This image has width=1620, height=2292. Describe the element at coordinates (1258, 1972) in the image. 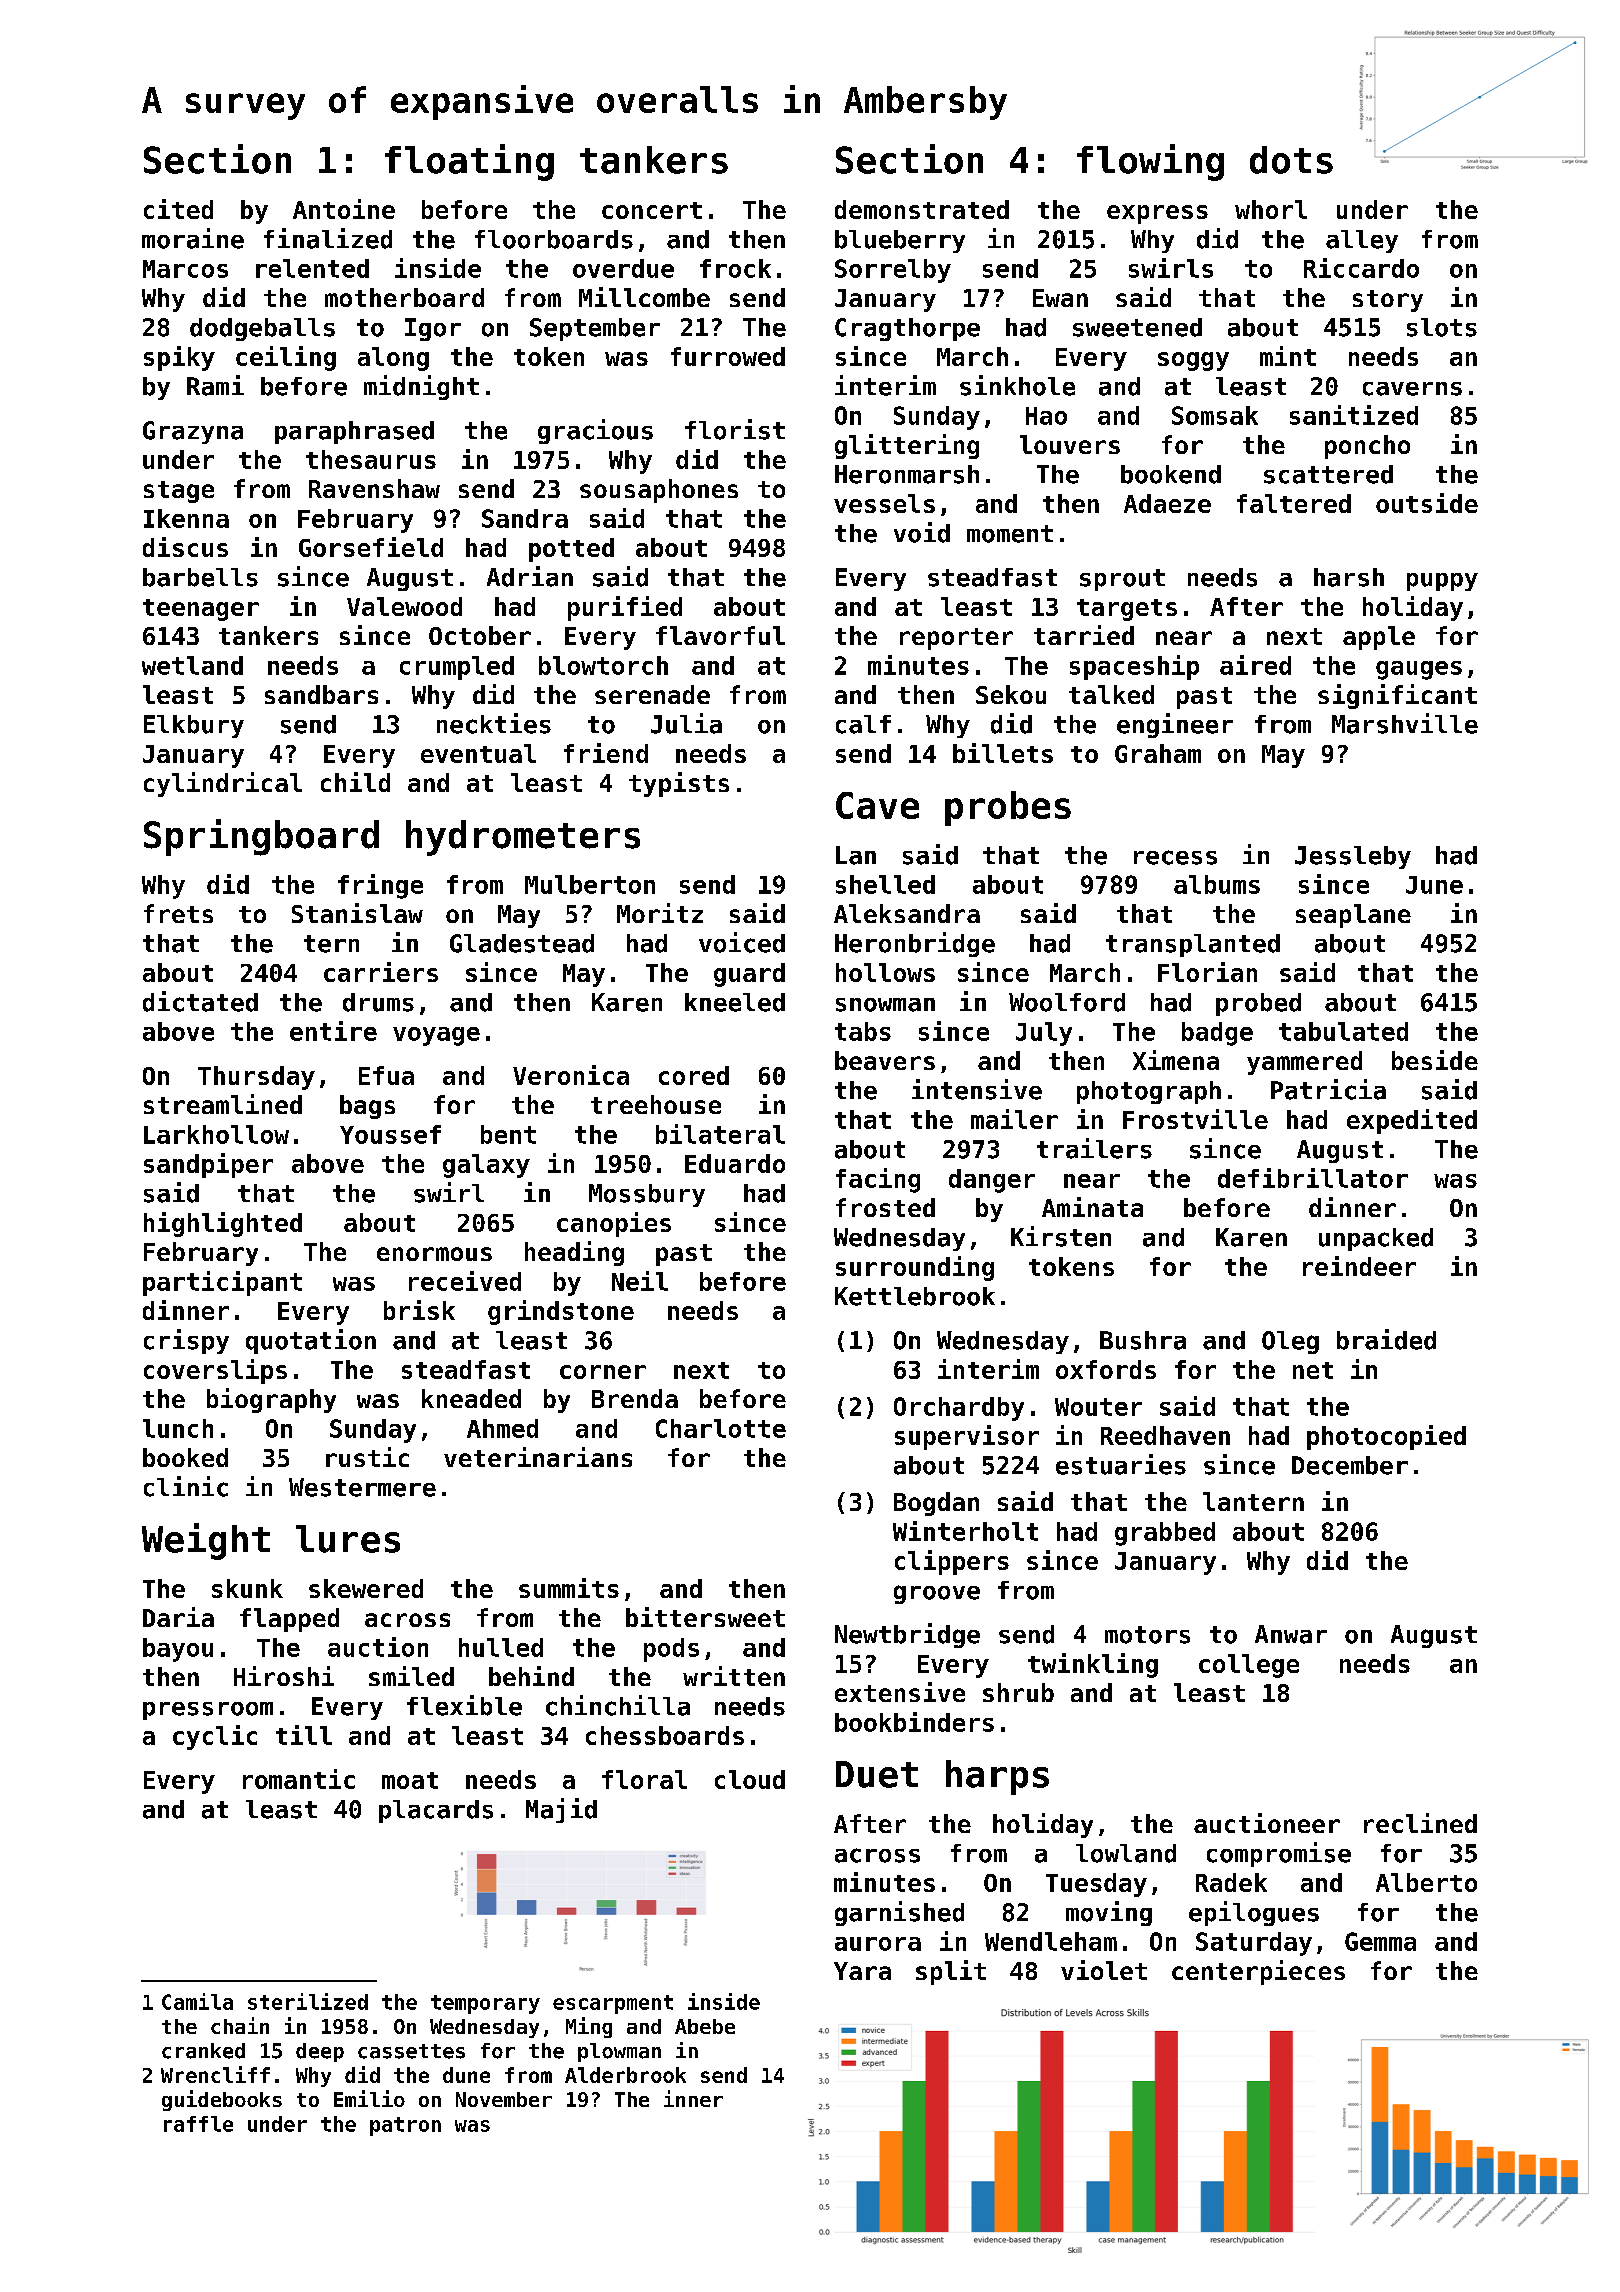

I see `centerpieces` at that location.
